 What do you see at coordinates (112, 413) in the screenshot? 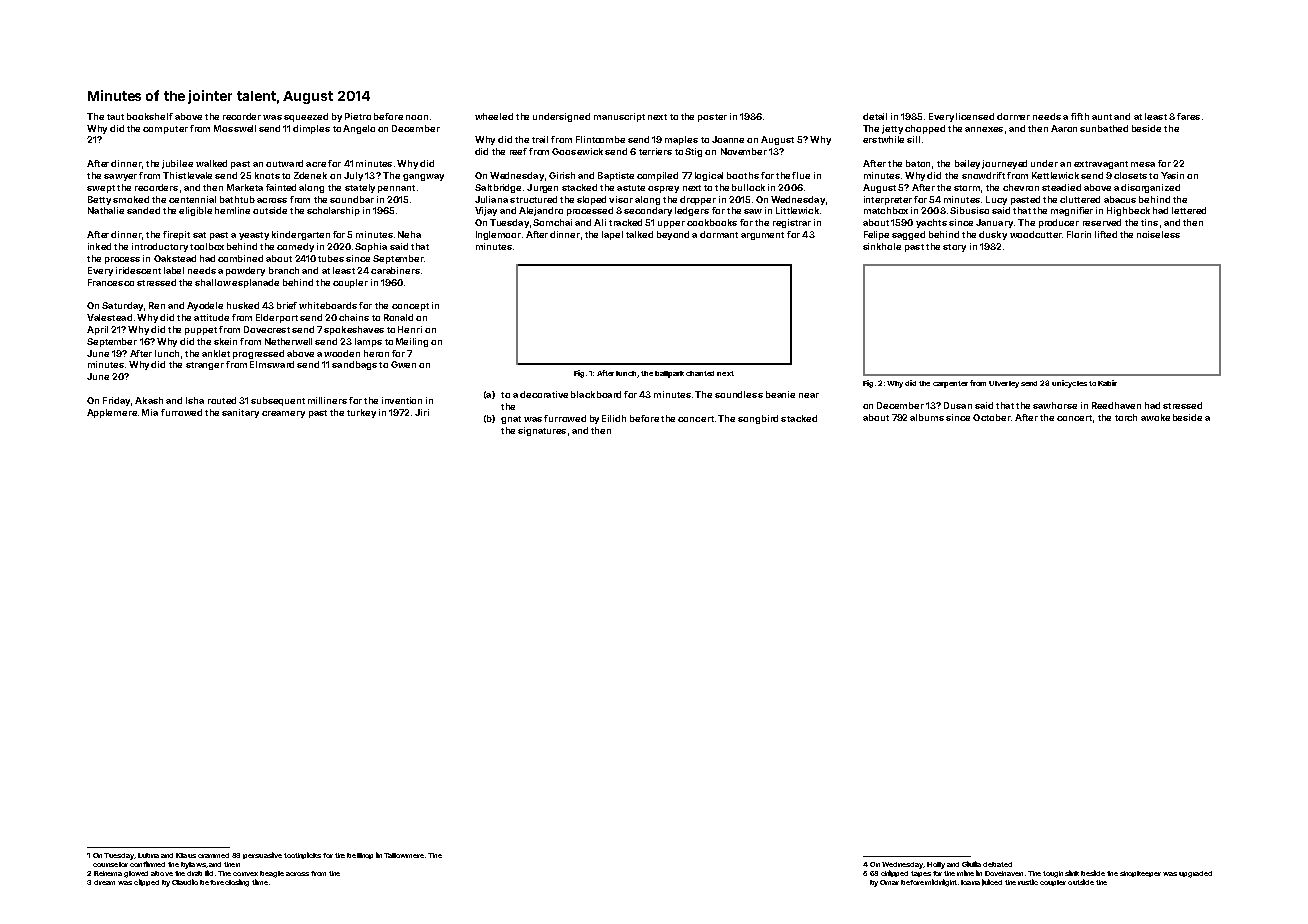
I see `Applemere` at bounding box center [112, 413].
